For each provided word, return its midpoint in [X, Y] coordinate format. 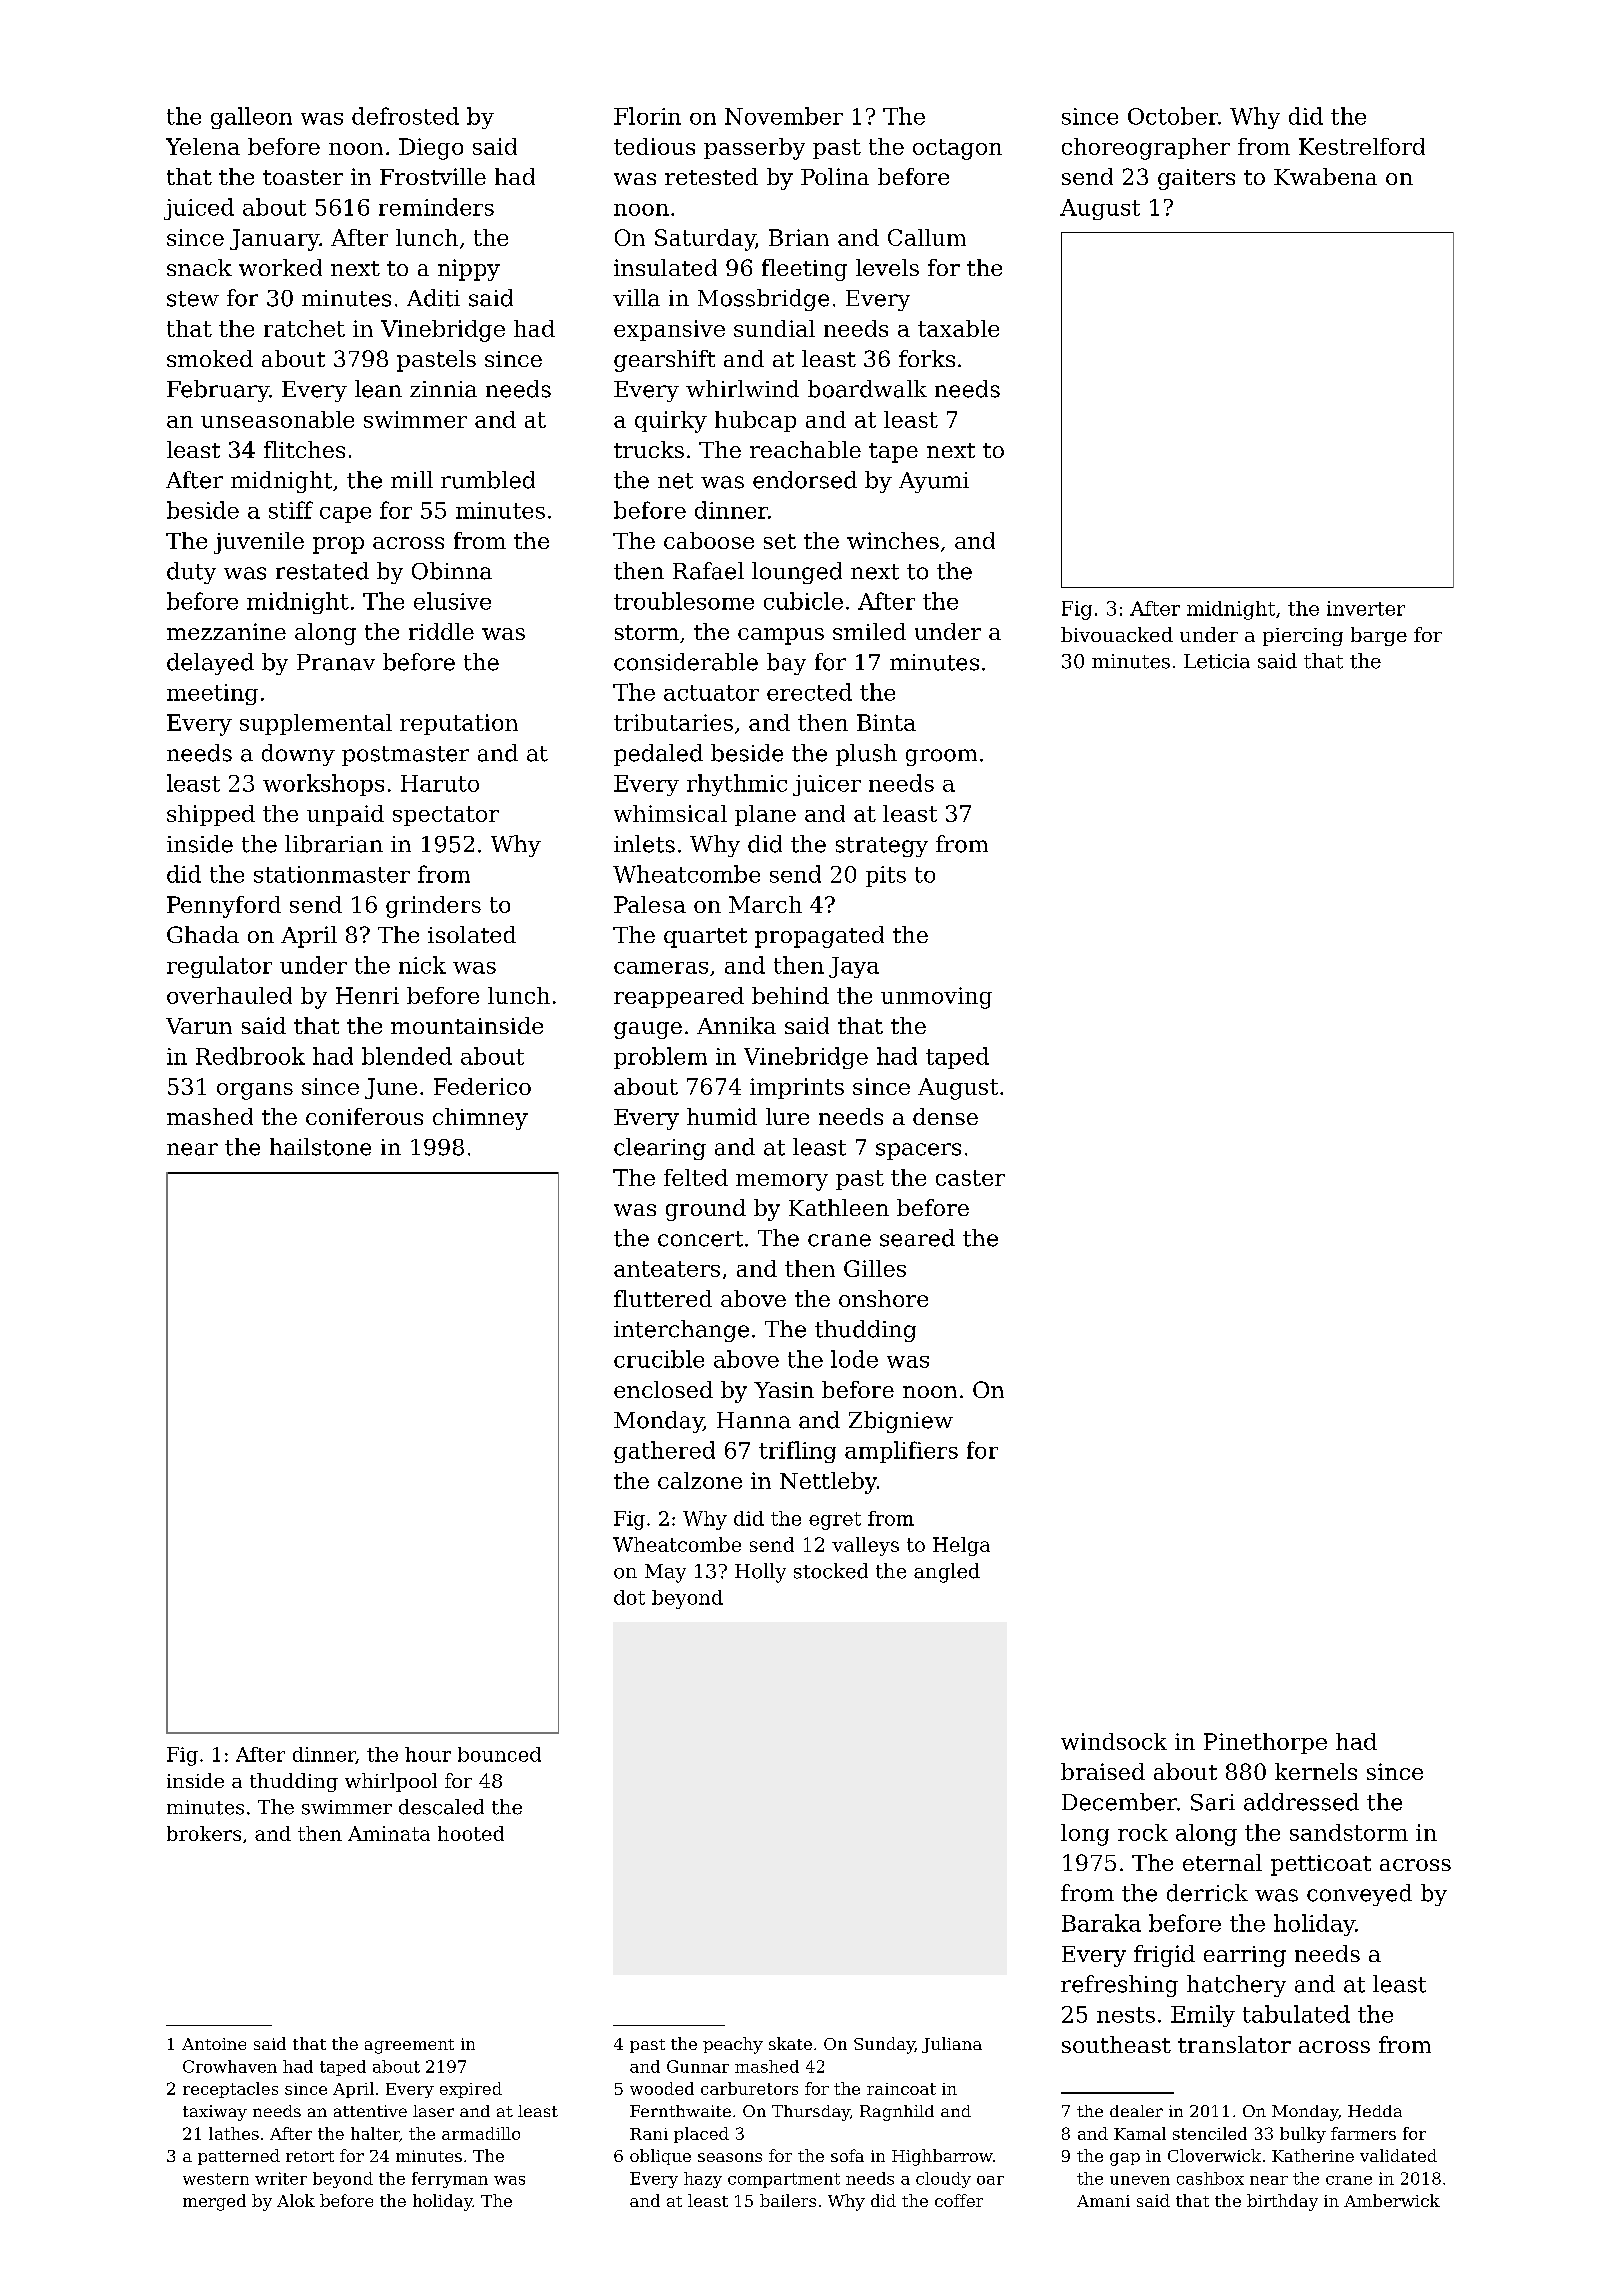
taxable [958, 328]
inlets [644, 844]
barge [1379, 636]
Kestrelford [1362, 146]
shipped [211, 815]
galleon [251, 118]
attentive [370, 2111]
